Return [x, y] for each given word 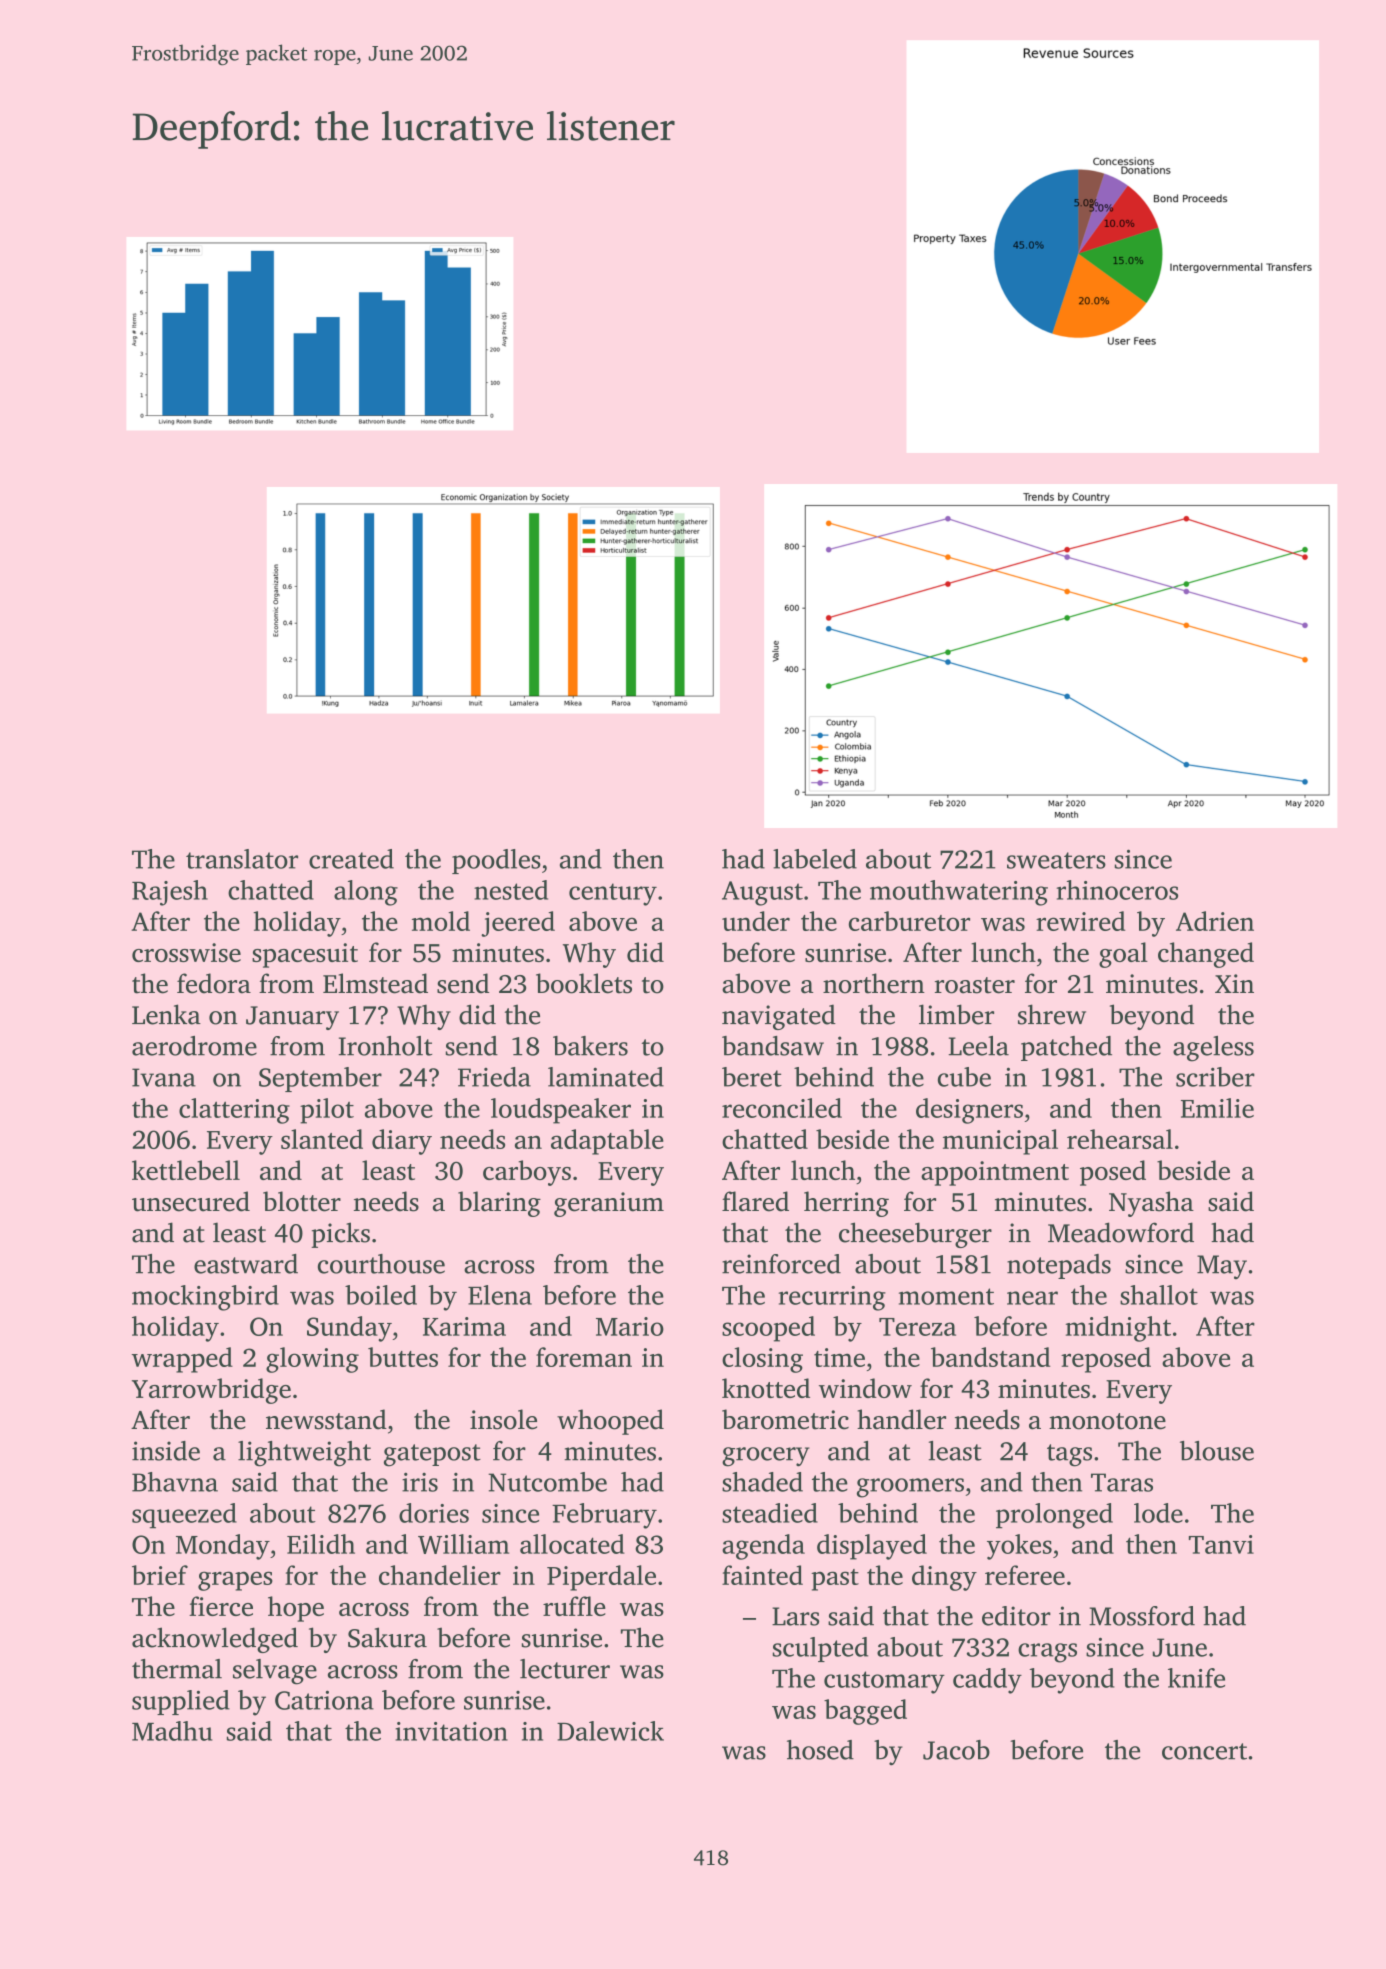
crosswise [186, 952]
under [756, 921]
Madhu [172, 1731]
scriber [1215, 1077]
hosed [820, 1750]
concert [1204, 1751]
